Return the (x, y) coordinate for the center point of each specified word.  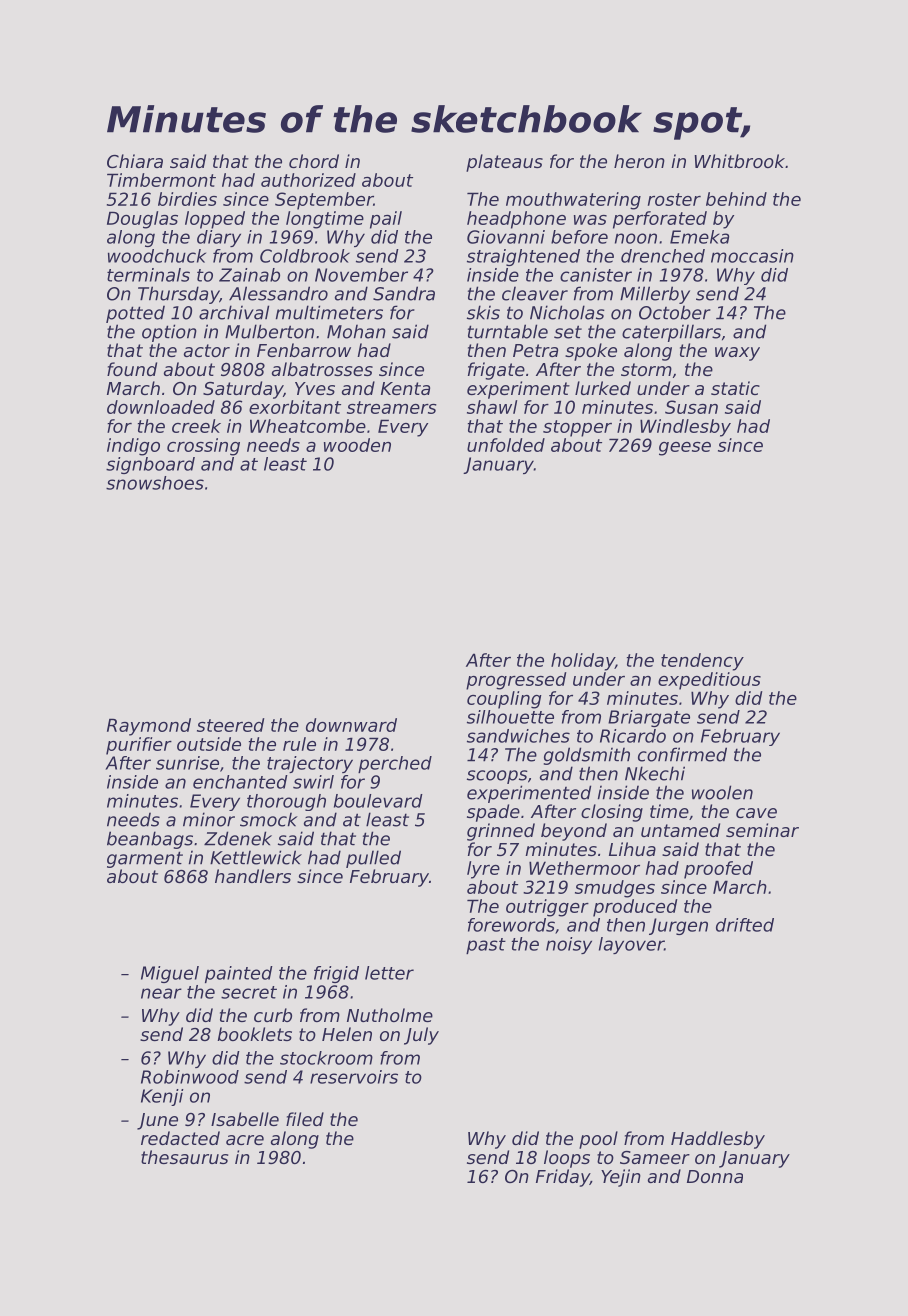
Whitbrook (739, 161)
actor (207, 350)
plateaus (504, 163)
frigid (336, 974)
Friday (563, 1178)
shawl (492, 407)
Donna (715, 1176)
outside (209, 744)
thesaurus (184, 1157)
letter (389, 973)
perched (395, 764)
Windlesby (685, 428)
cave (756, 813)
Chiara (135, 161)
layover (631, 945)
